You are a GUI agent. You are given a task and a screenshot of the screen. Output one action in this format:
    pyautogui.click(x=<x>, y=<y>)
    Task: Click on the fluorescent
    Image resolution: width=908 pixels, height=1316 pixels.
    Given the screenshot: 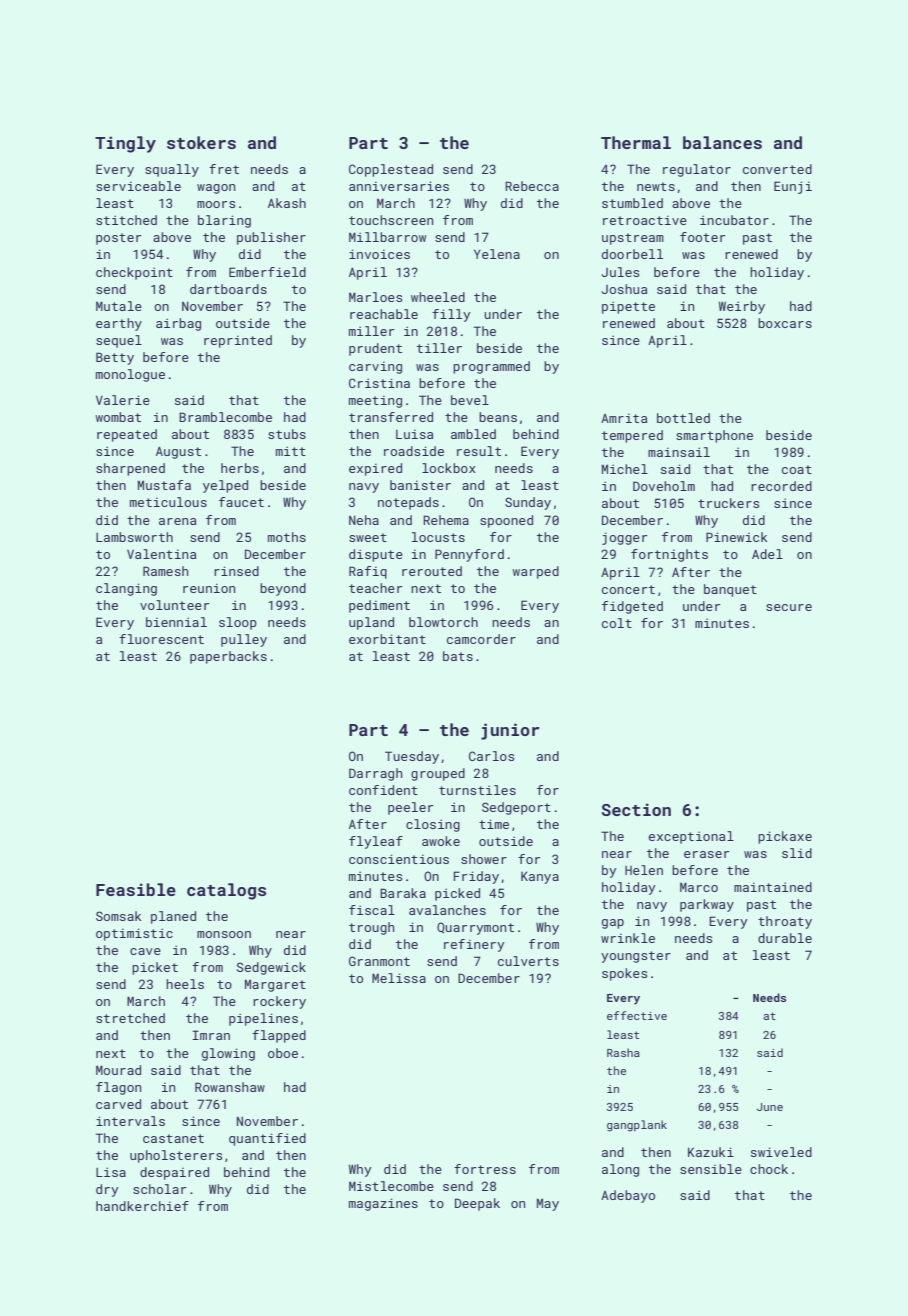 What is the action you would take?
    pyautogui.click(x=161, y=639)
